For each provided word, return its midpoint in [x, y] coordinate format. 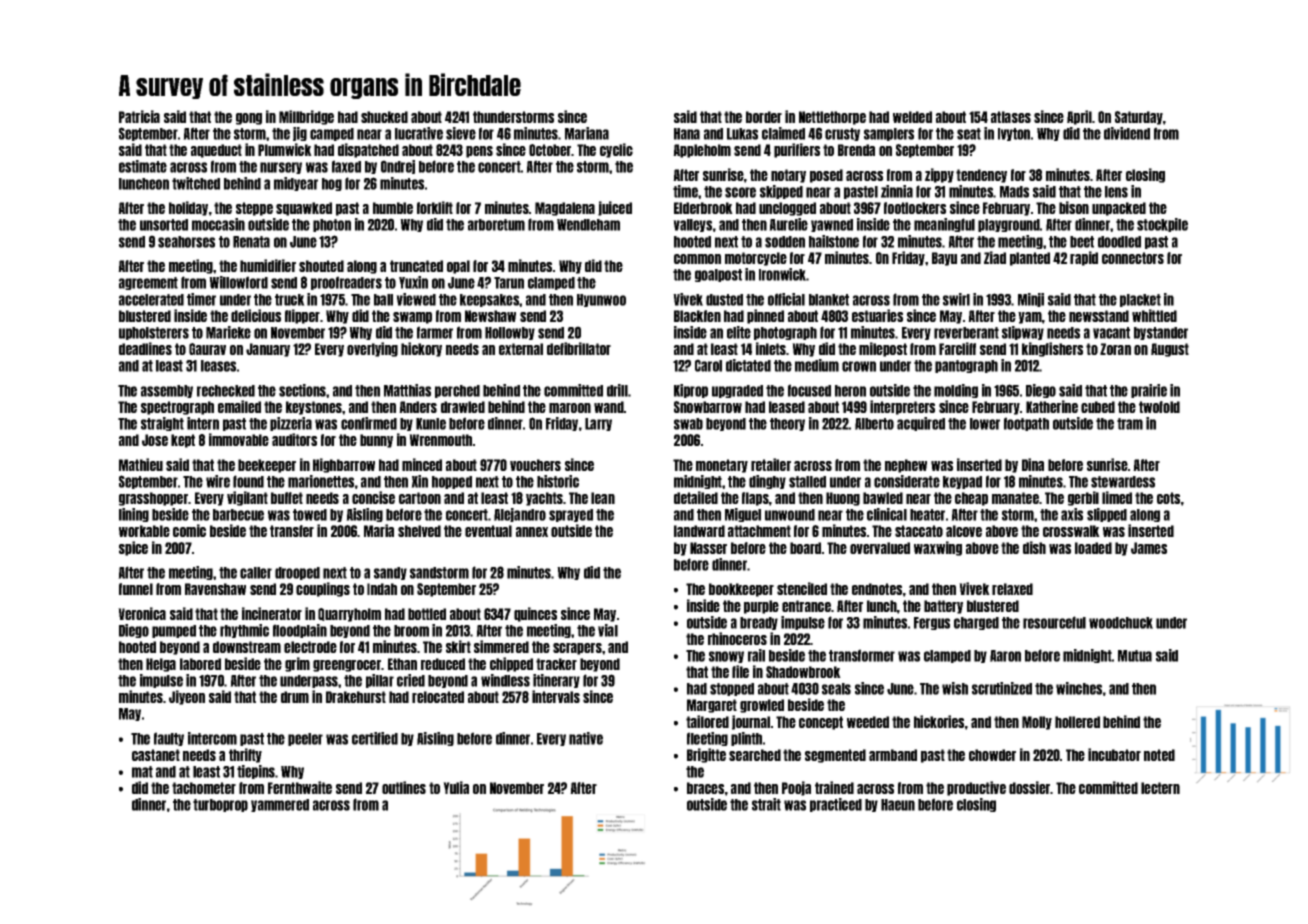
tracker [556, 664]
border [764, 117]
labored [200, 664]
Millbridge [306, 117]
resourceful [1054, 622]
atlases [1011, 117]
